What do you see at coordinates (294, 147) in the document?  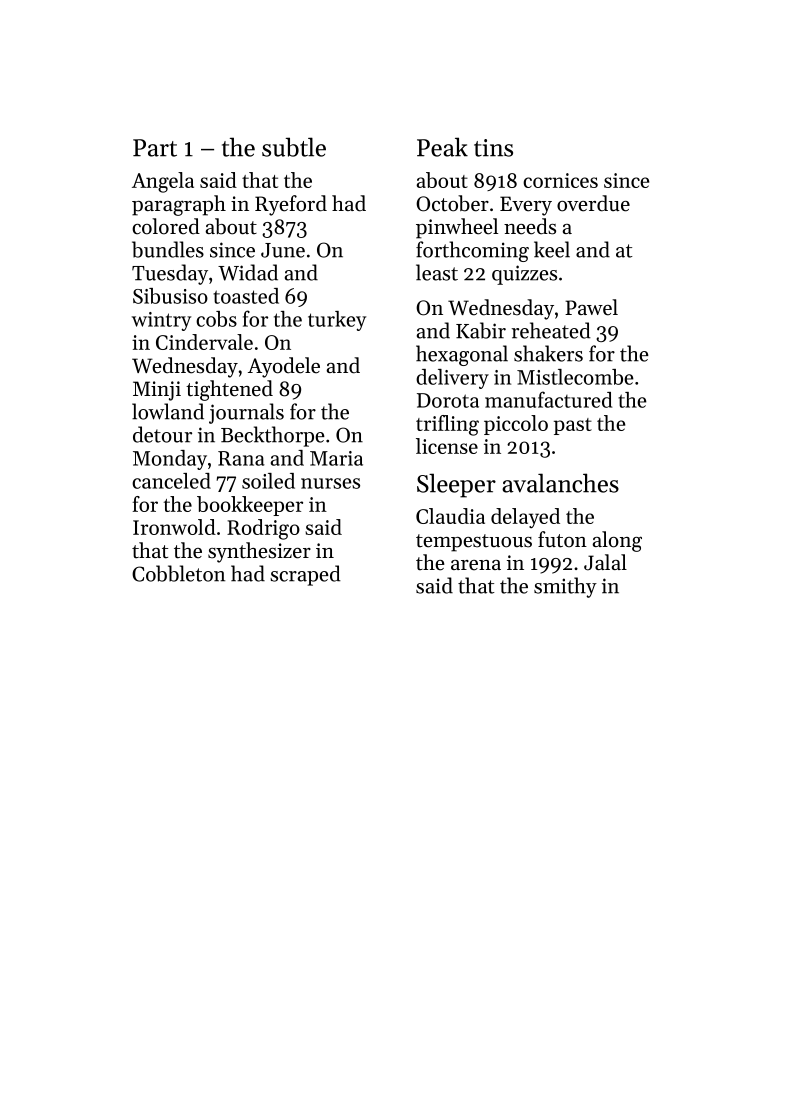 I see `subtle` at bounding box center [294, 147].
